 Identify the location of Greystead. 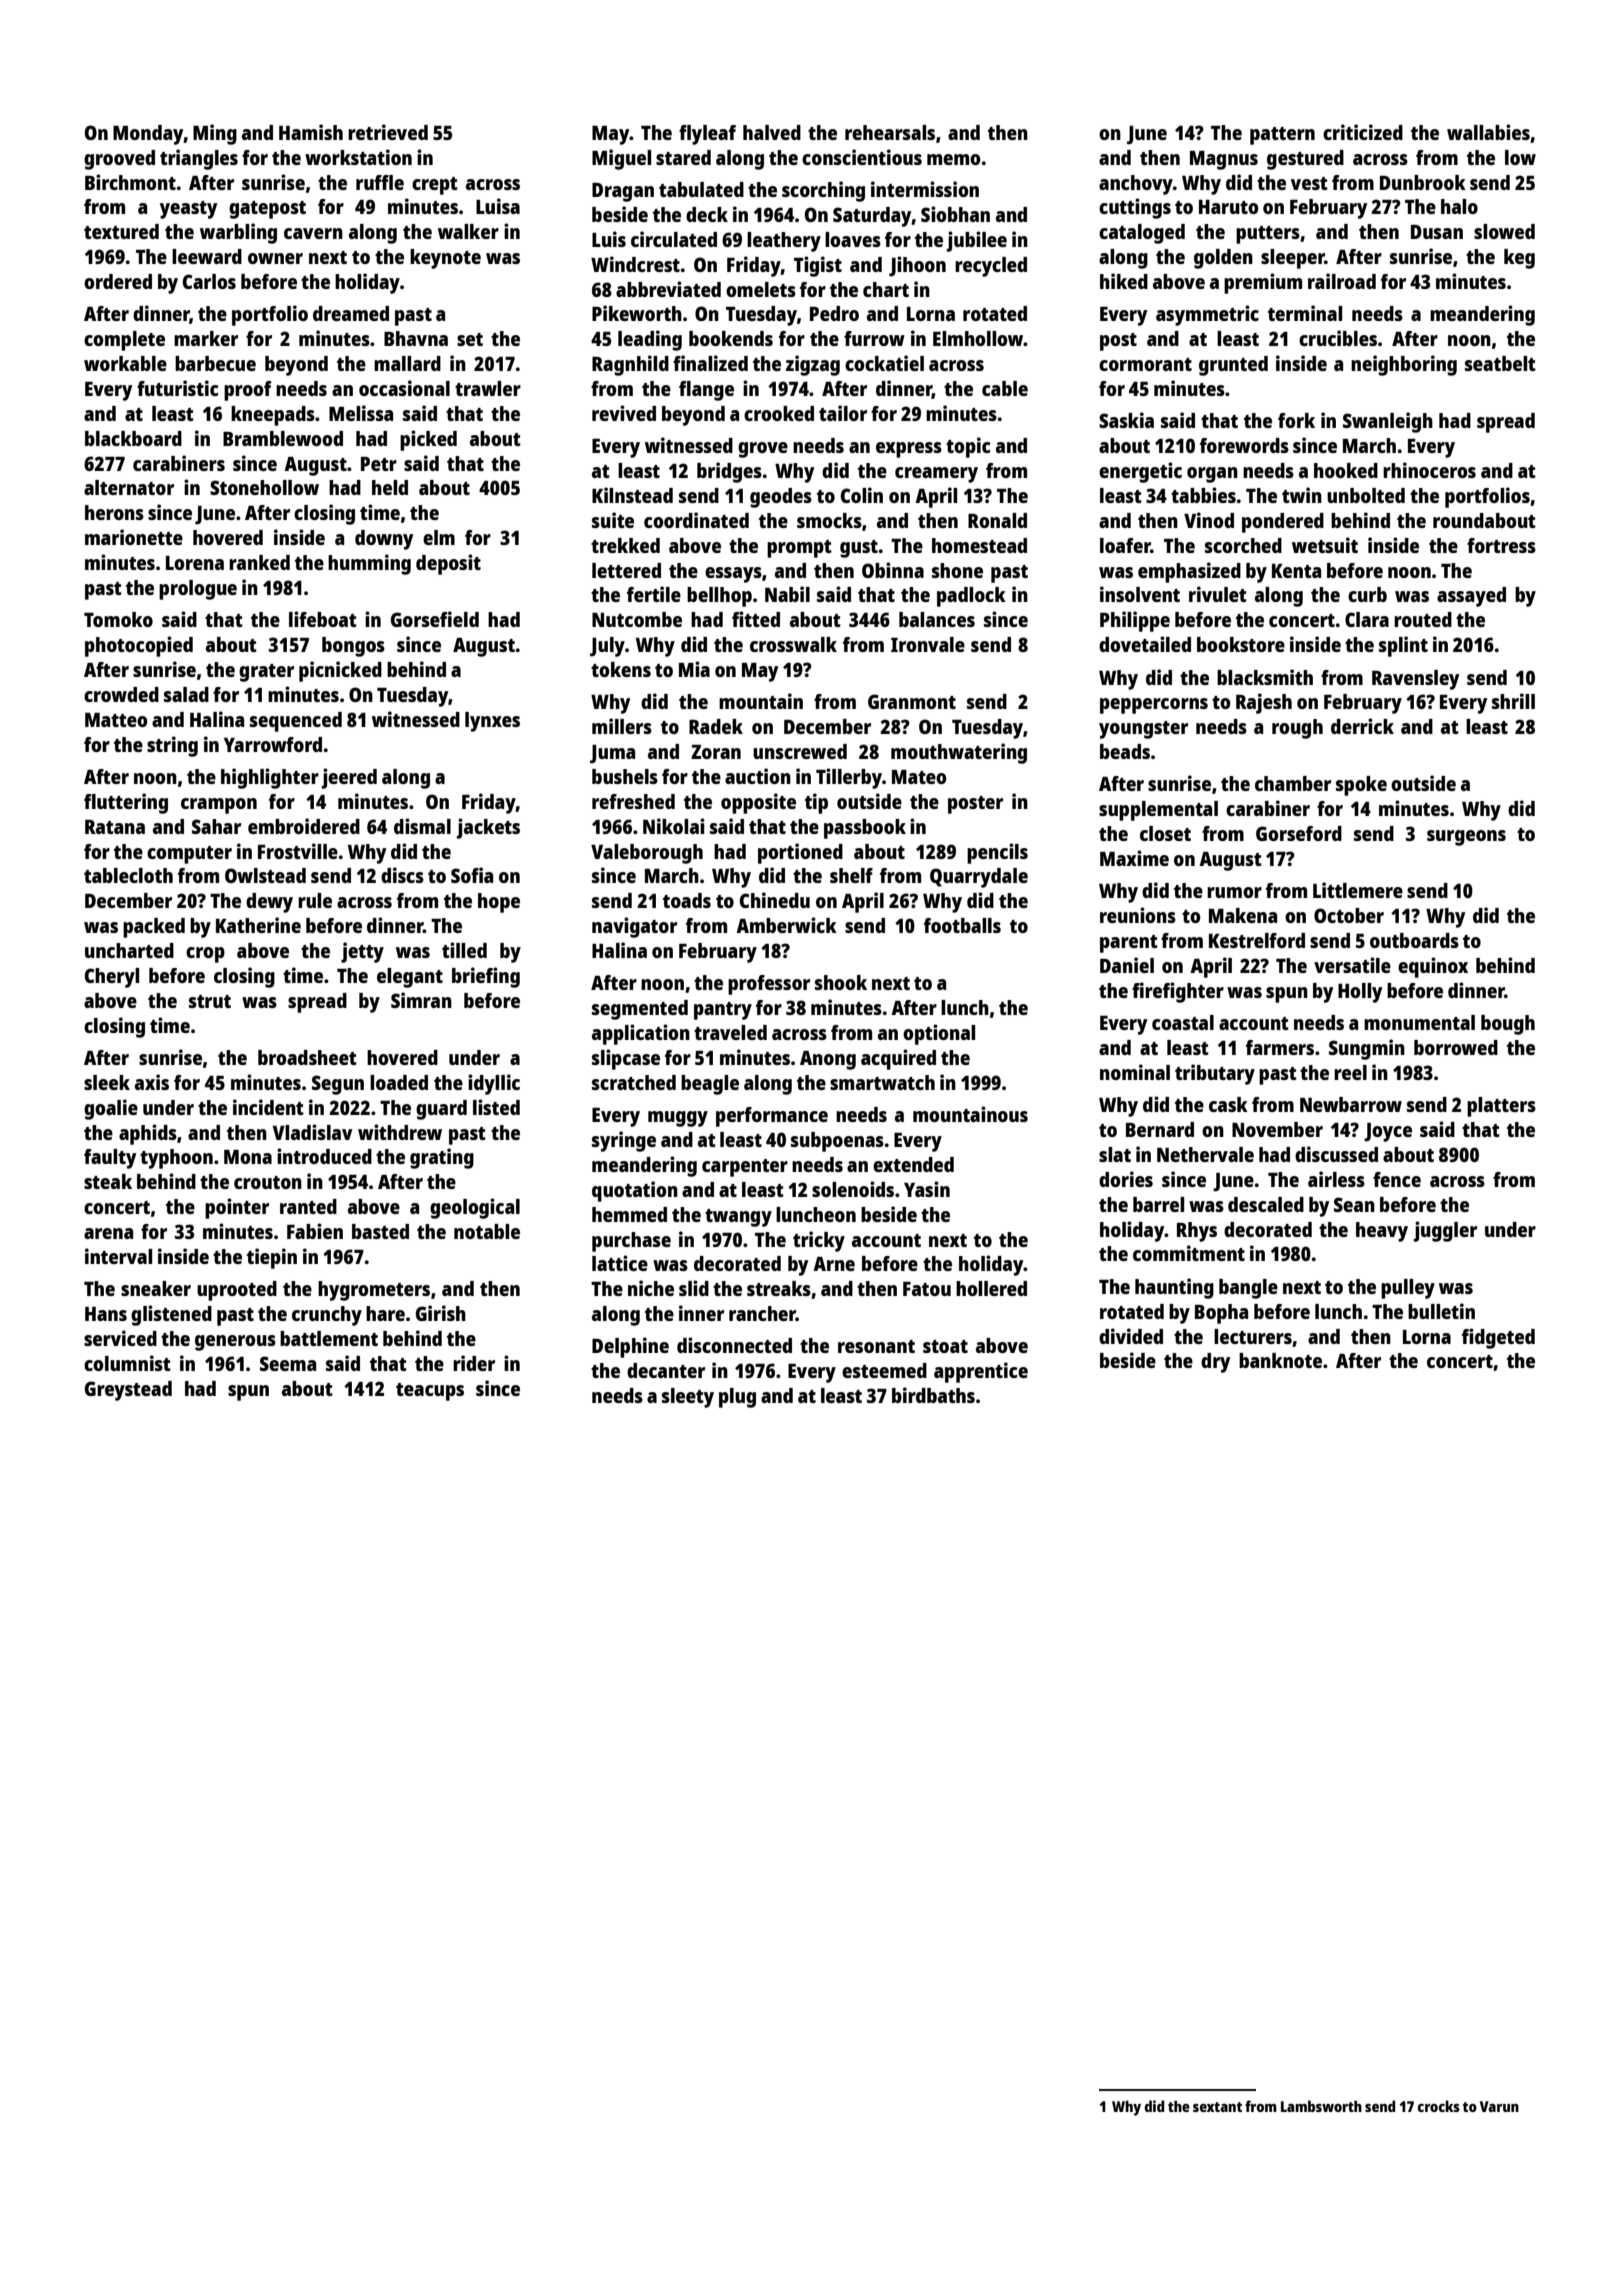
(128, 1391).
